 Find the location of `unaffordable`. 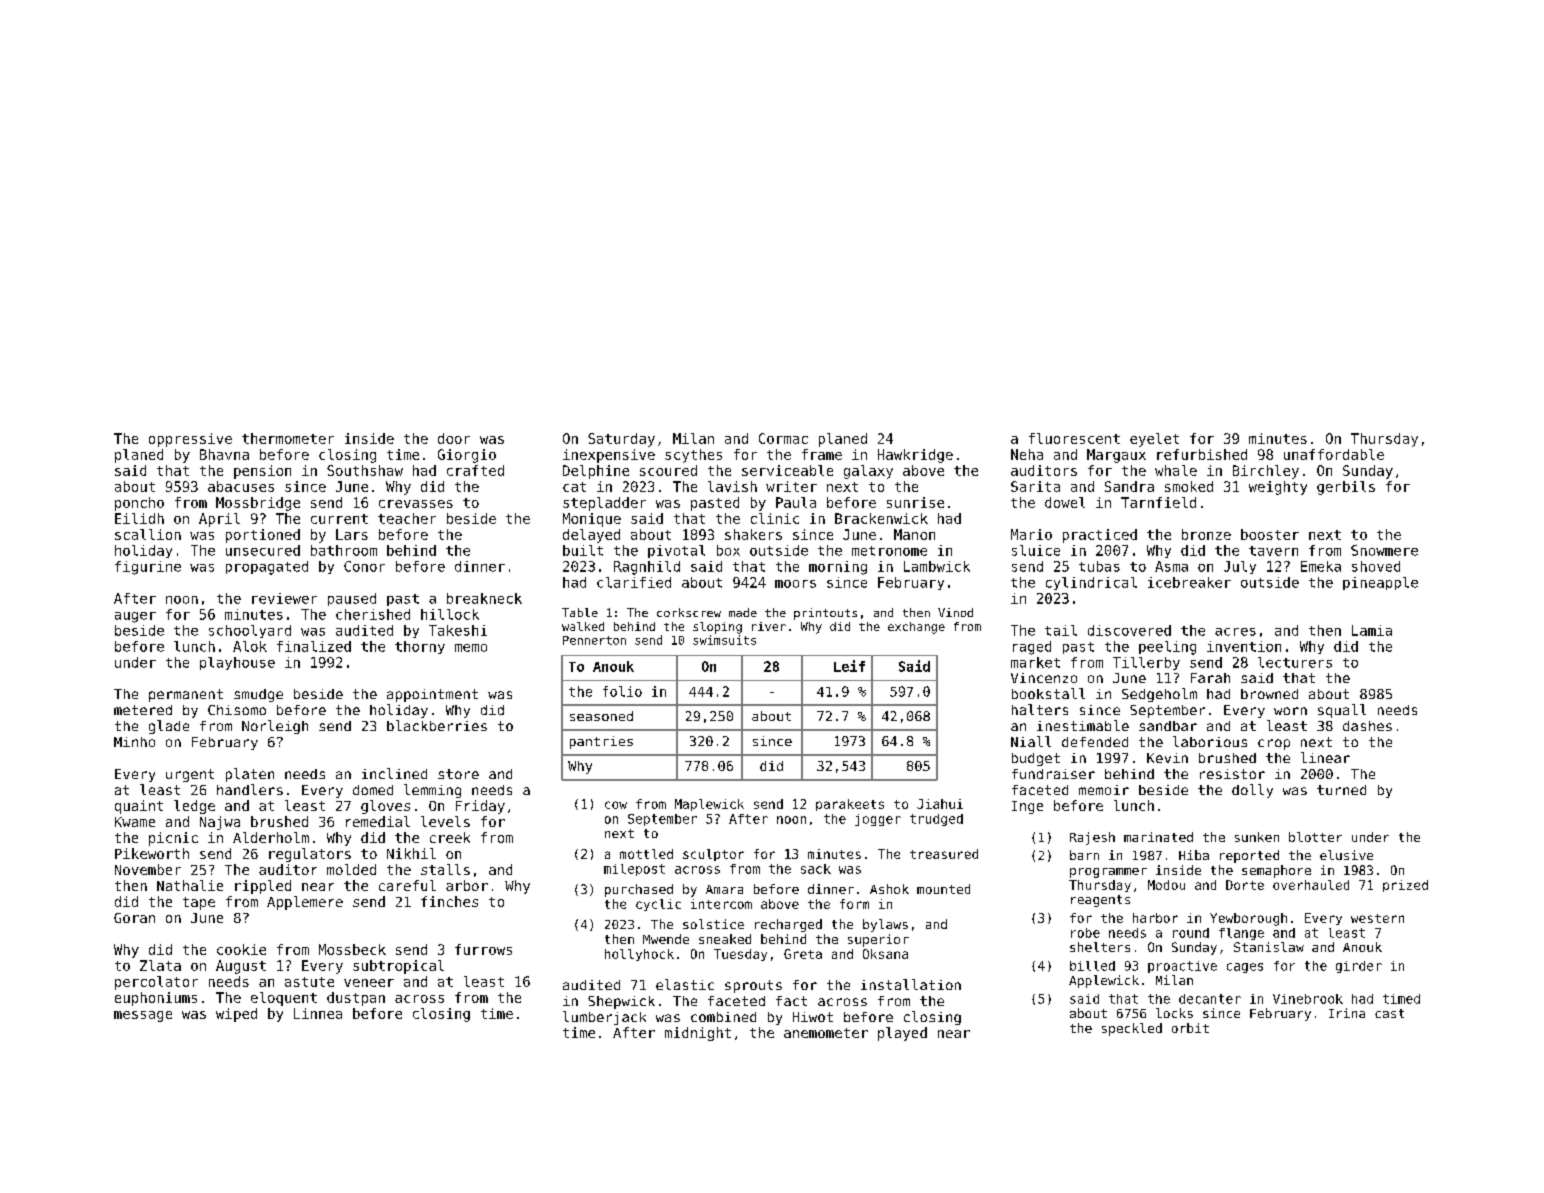

unaffordable is located at coordinates (1334, 454).
